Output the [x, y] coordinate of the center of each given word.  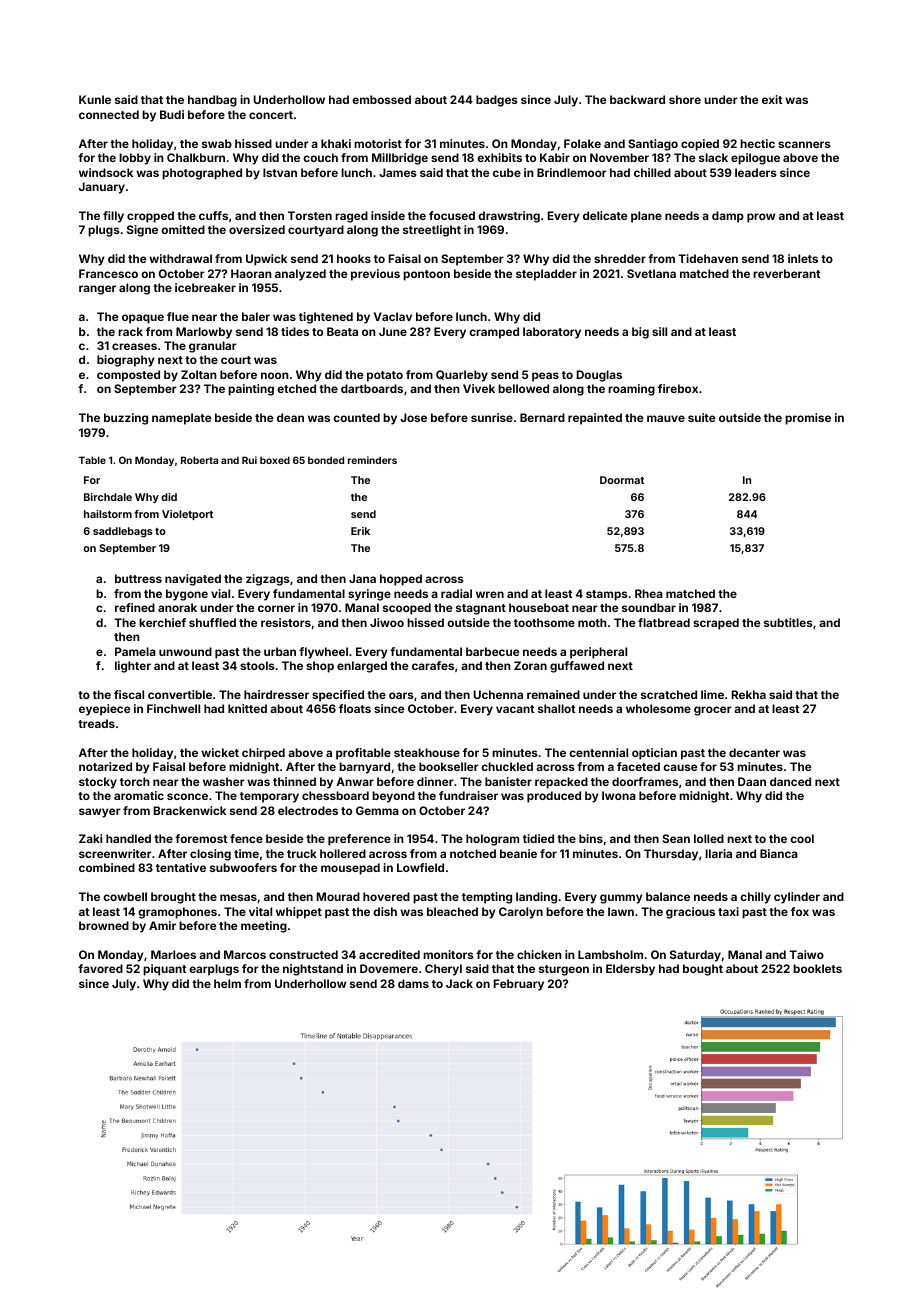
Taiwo [806, 954]
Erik [360, 531]
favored [100, 968]
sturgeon [564, 970]
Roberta [199, 460]
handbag [212, 101]
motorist [378, 143]
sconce [187, 796]
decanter [754, 752]
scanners [804, 144]
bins [591, 838]
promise [808, 419]
